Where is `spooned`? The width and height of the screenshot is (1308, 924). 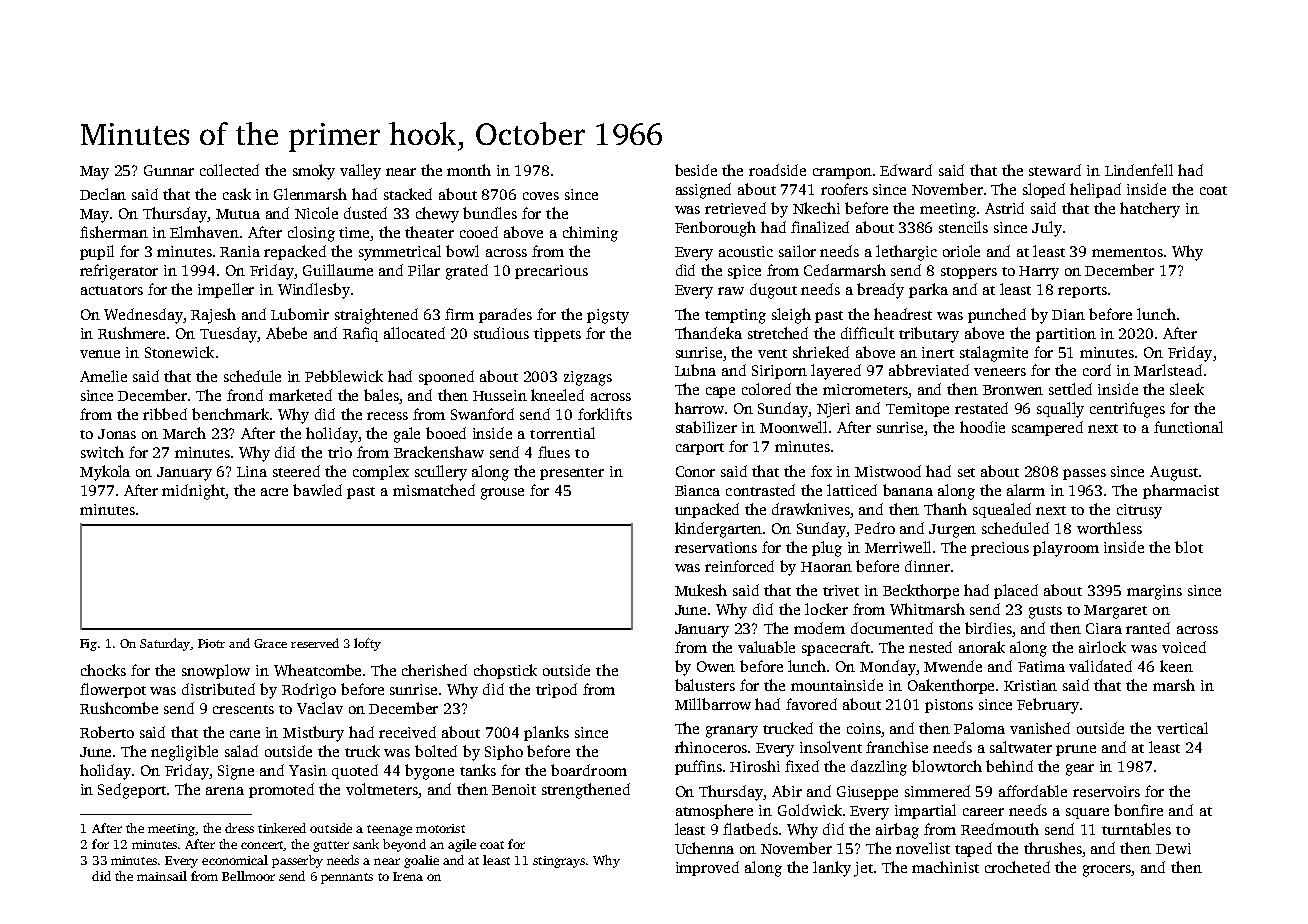
spooned is located at coordinates (446, 377).
